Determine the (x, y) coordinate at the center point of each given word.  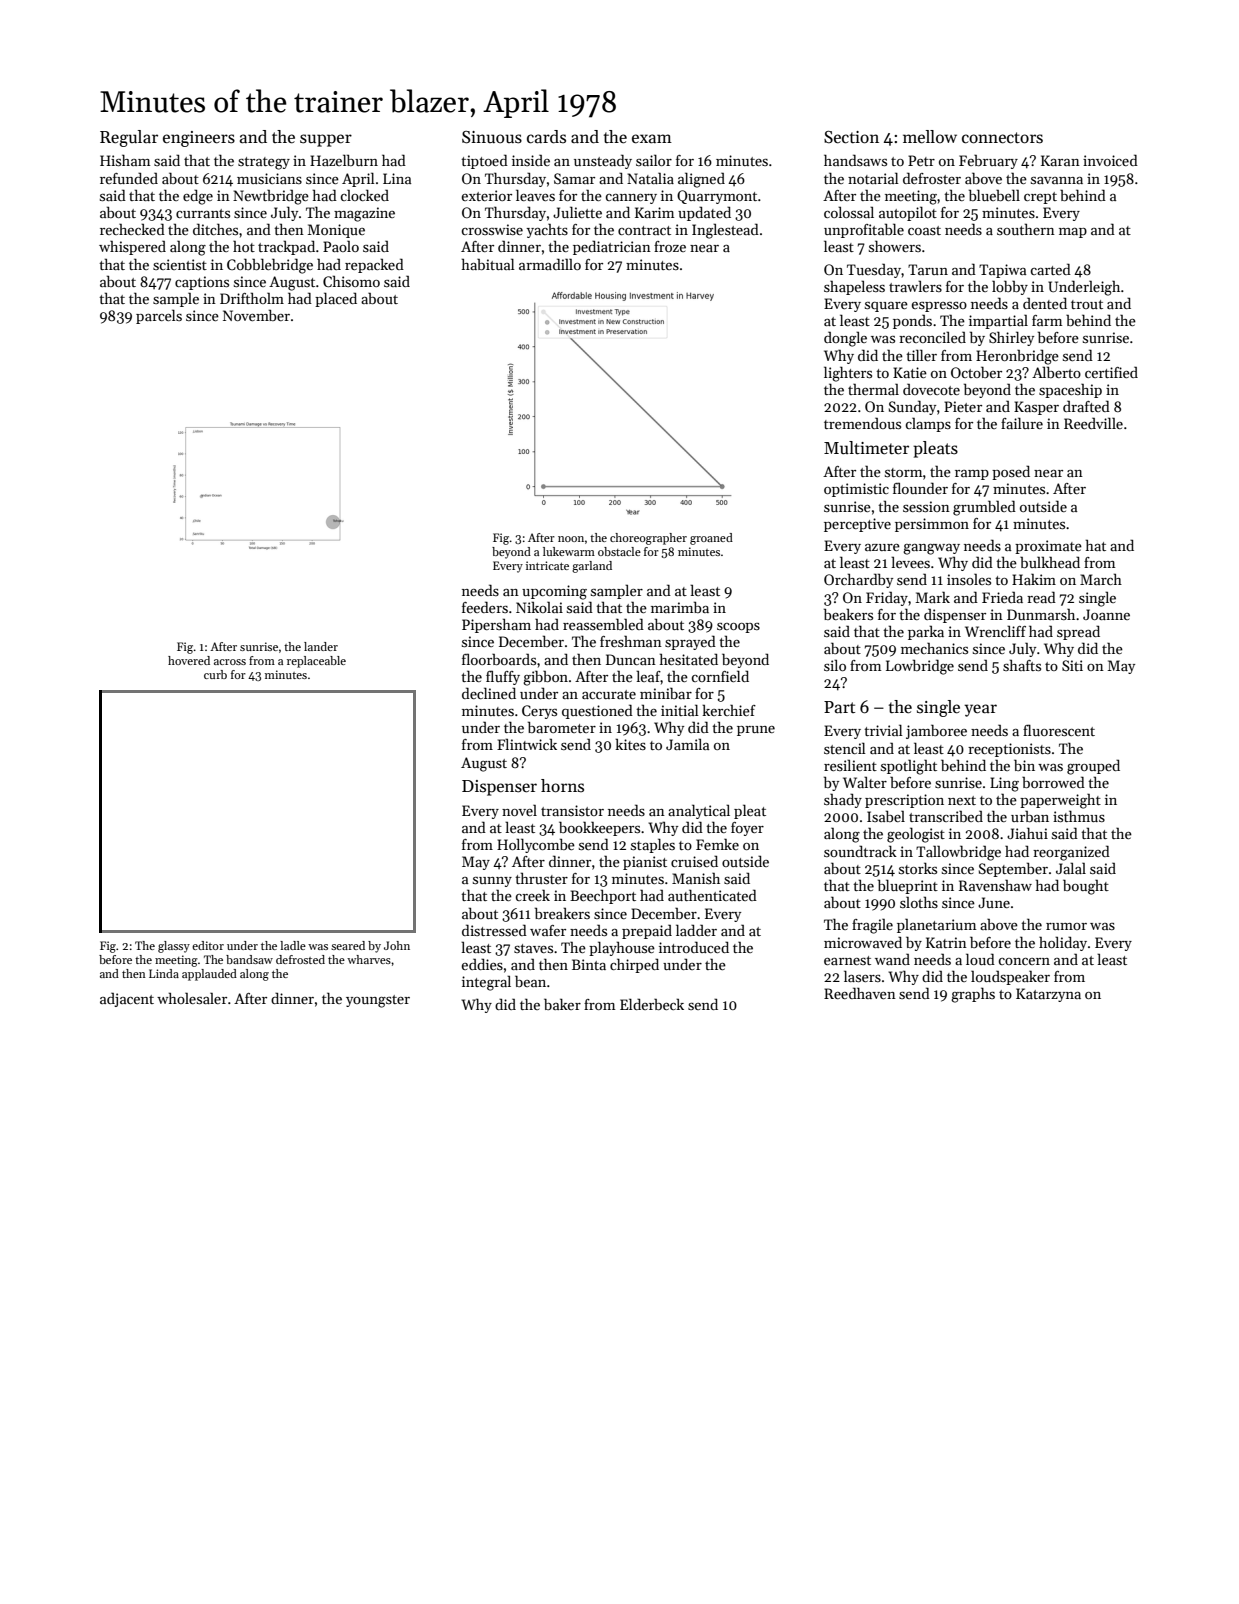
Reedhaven (860, 993)
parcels (159, 316)
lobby (1010, 287)
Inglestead (725, 231)
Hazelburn (344, 160)
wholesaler (192, 998)
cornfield (720, 676)
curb (215, 674)
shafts (1022, 665)
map (1073, 233)
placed (336, 299)
